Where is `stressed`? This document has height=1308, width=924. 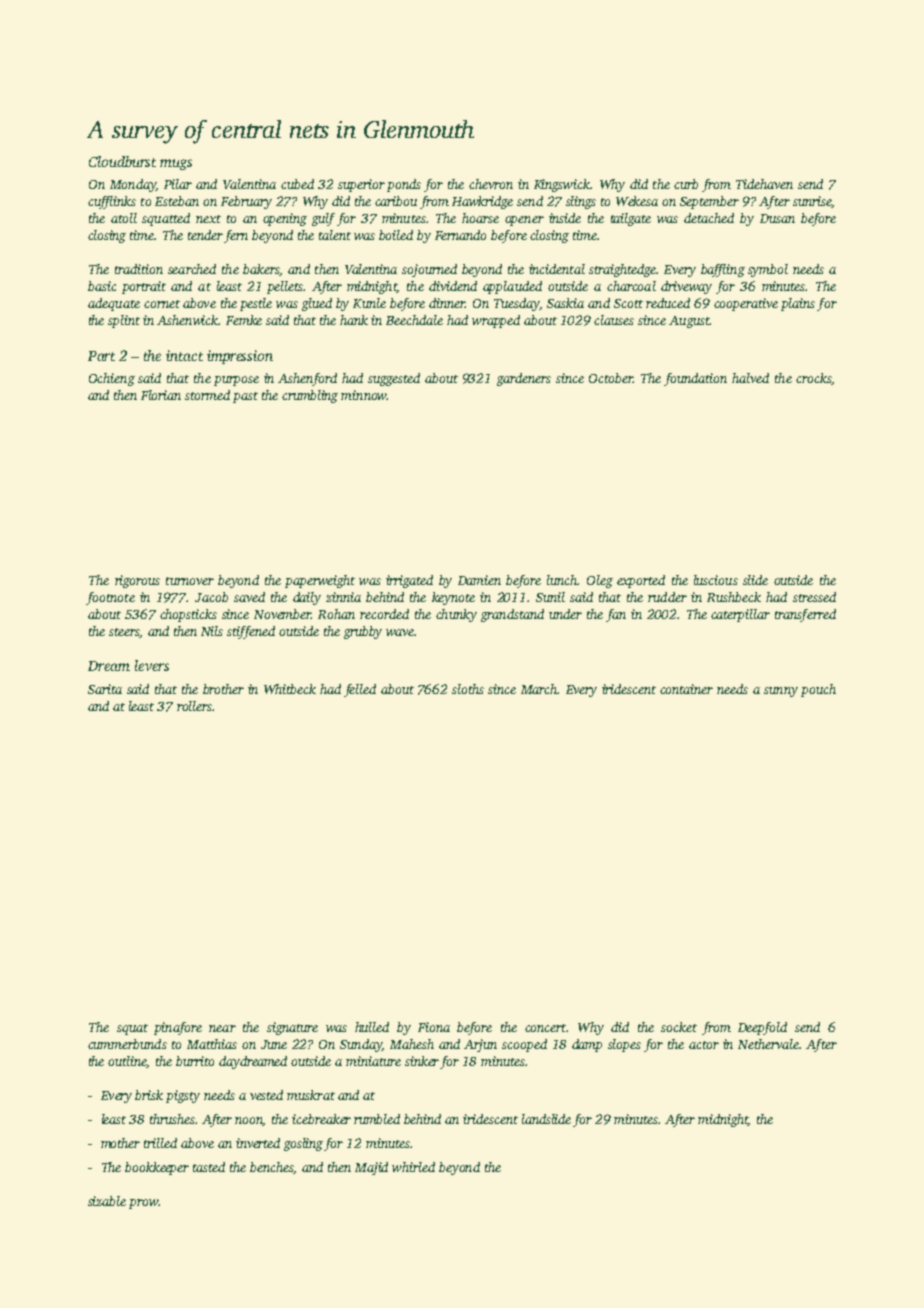
stressed is located at coordinates (814, 597).
